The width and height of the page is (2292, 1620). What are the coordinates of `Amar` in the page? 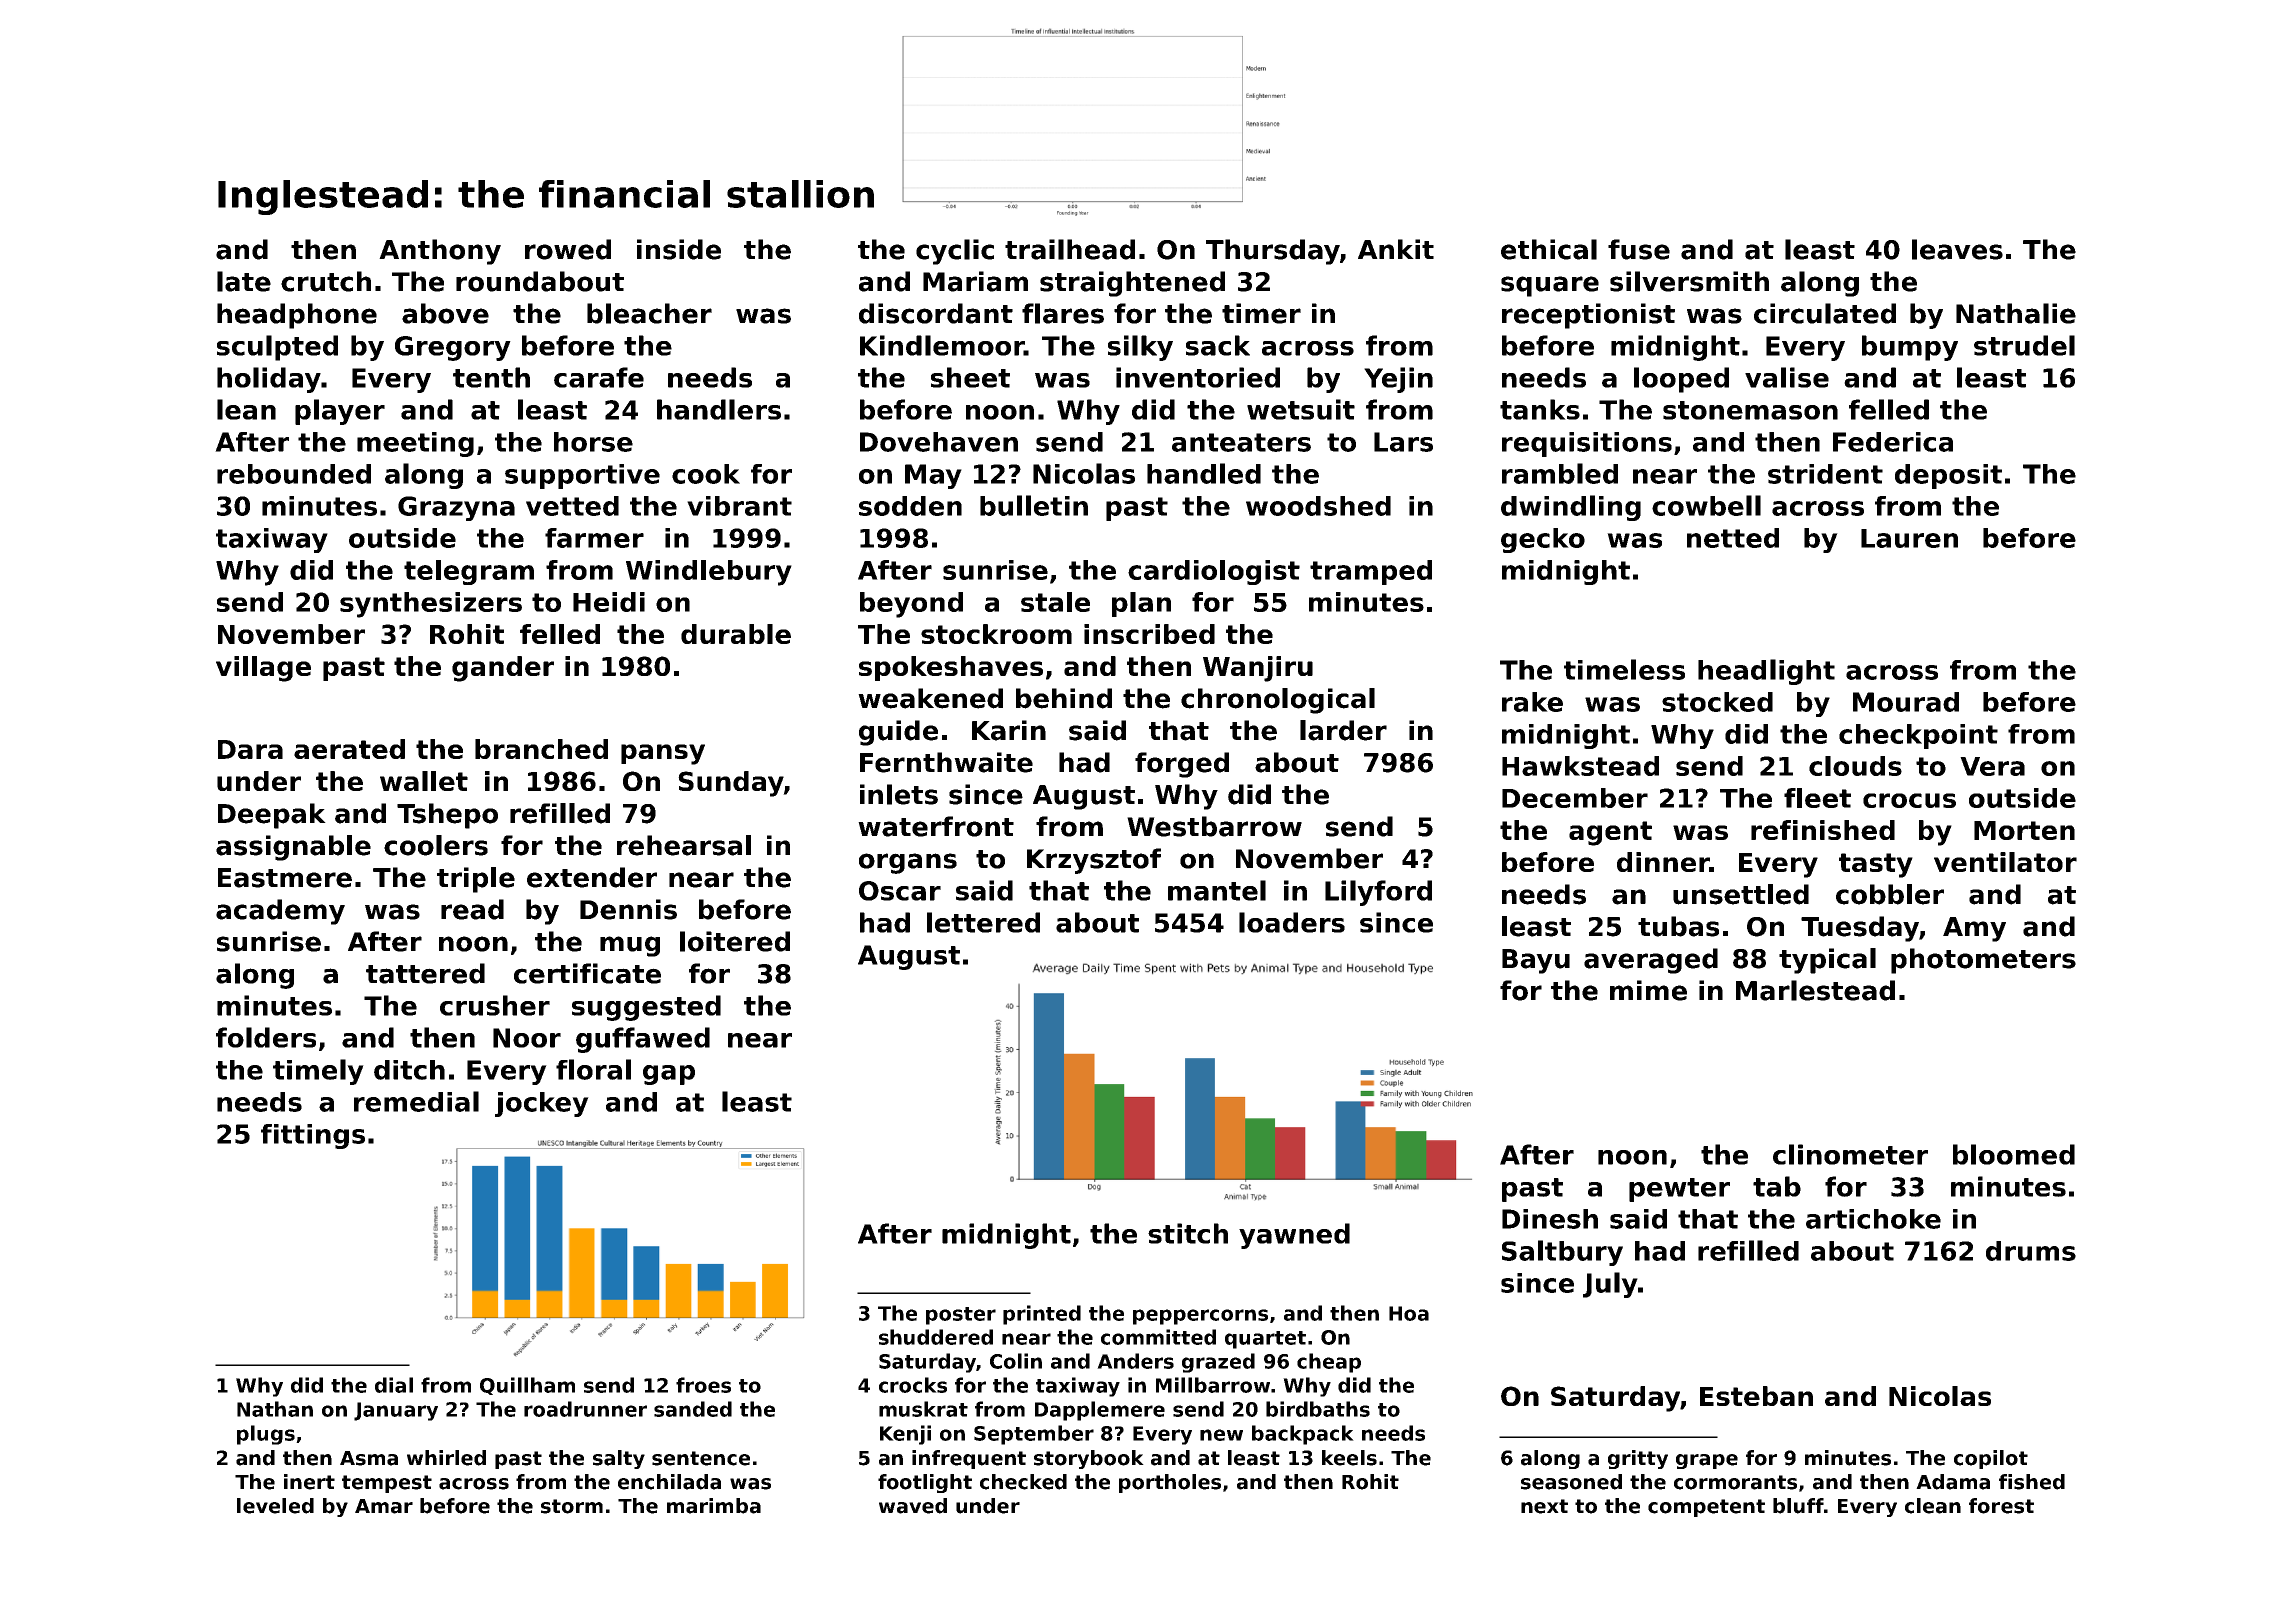 It's located at (384, 1506).
